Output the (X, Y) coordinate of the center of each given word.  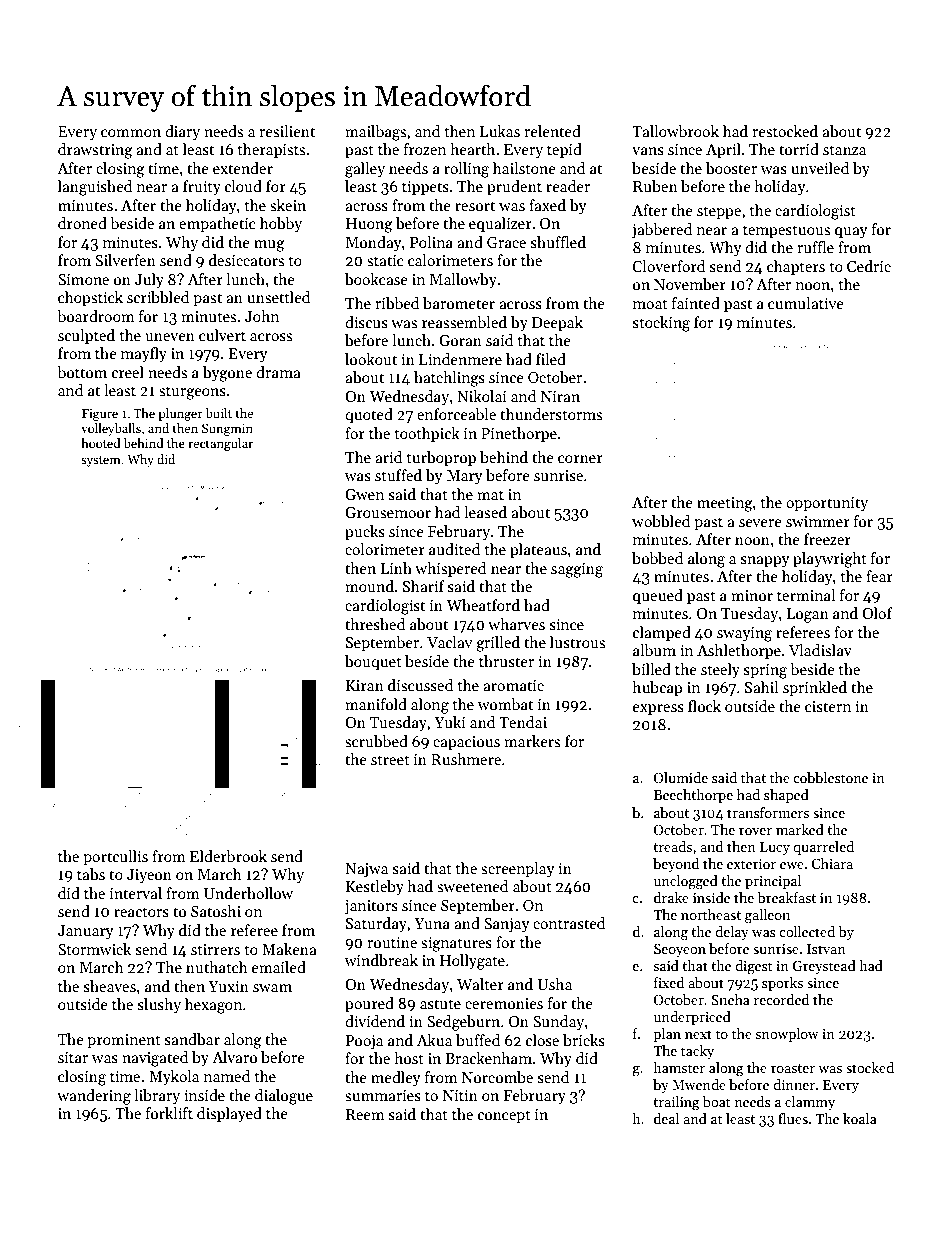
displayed (229, 1114)
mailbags (375, 133)
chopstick (90, 298)
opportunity (827, 504)
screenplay (518, 869)
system (101, 461)
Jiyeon (149, 876)
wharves (516, 624)
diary (182, 132)
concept (504, 1116)
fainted (696, 303)
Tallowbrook (675, 131)
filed (551, 359)
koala (860, 1118)
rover (755, 831)
